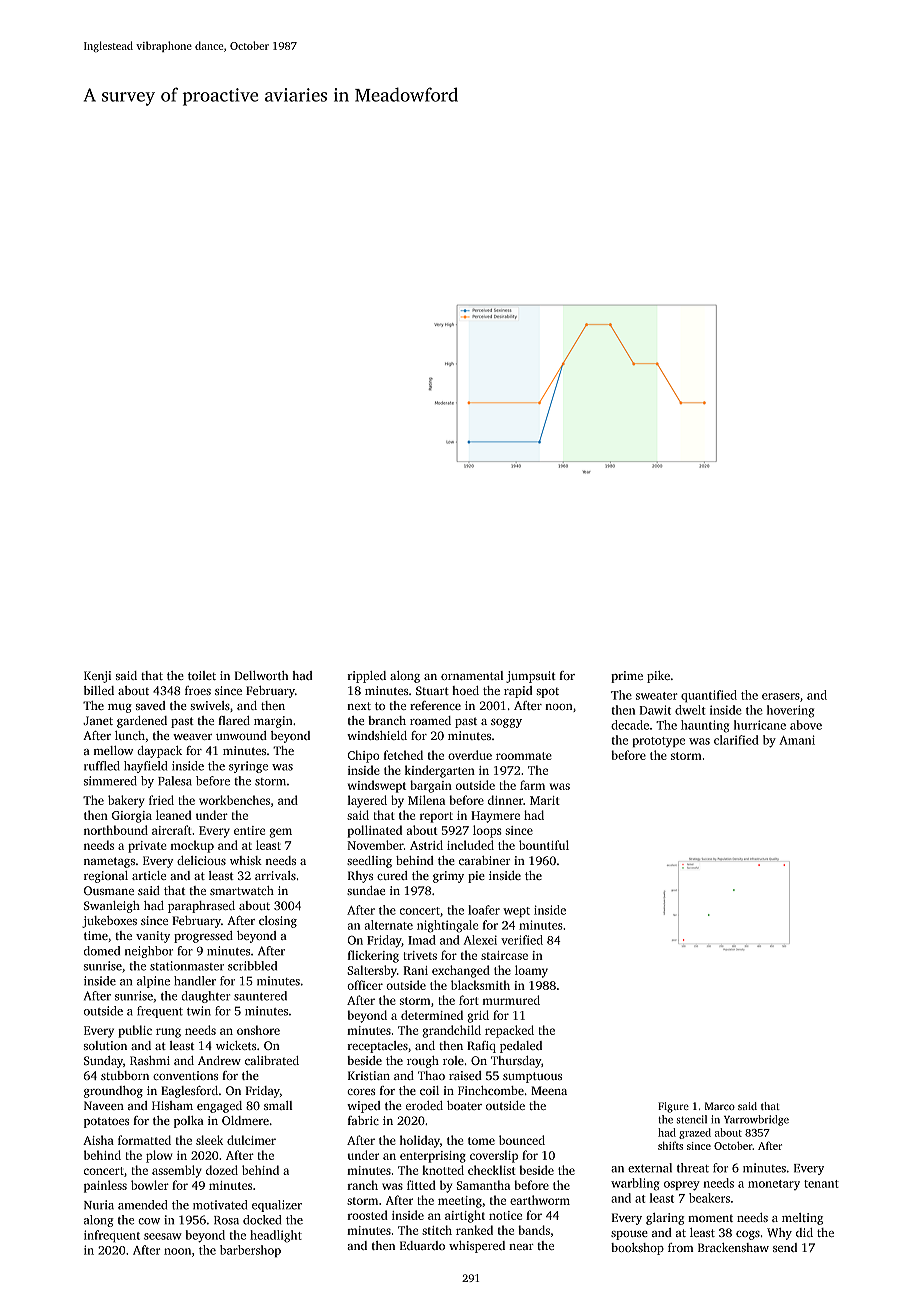 The image size is (924, 1308). What do you see at coordinates (275, 875) in the document?
I see `arrivals` at bounding box center [275, 875].
